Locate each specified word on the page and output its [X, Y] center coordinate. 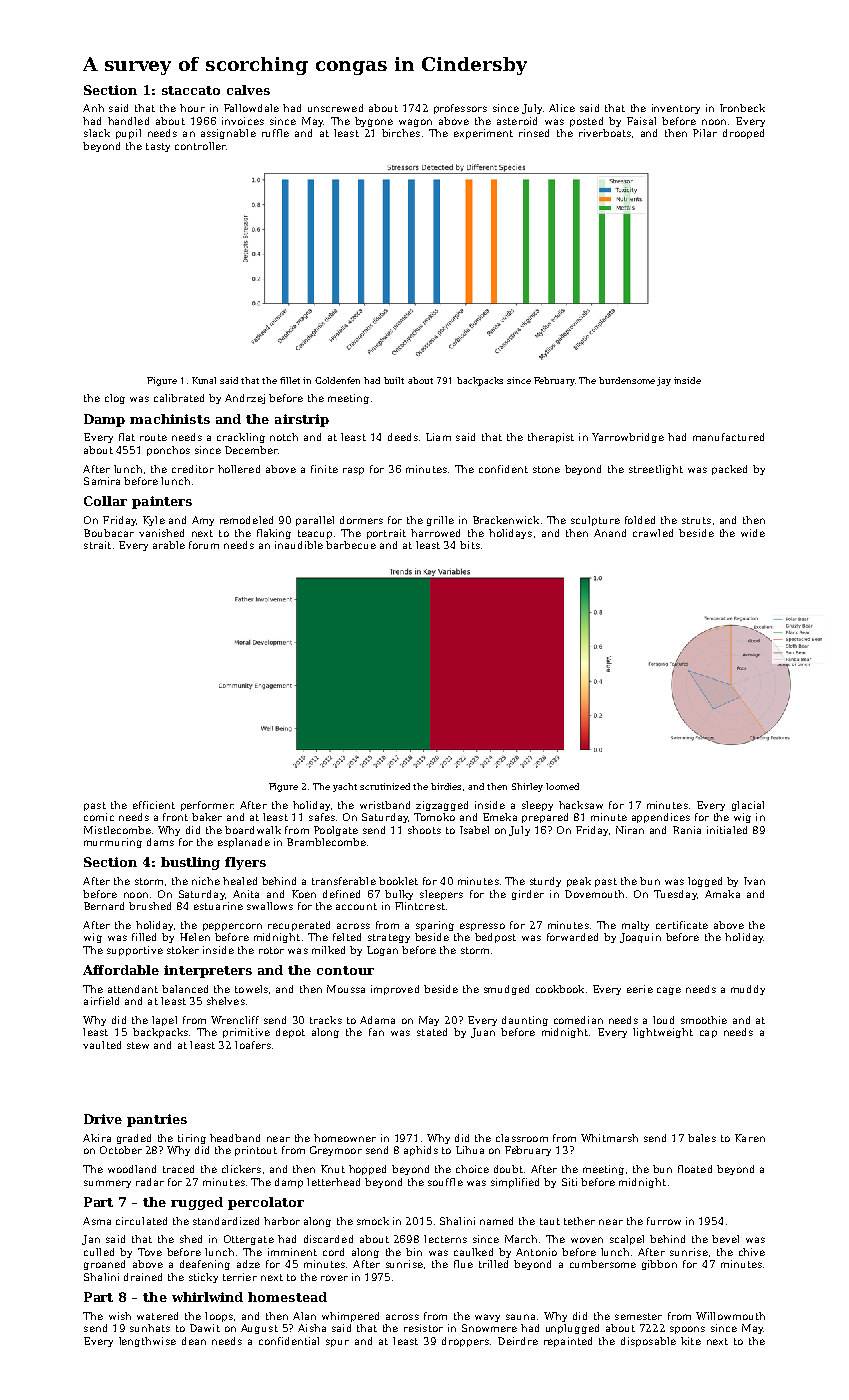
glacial [748, 806]
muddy [748, 990]
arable [169, 545]
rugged [197, 1203]
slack [97, 133]
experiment [483, 134]
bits [470, 545]
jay [664, 381]
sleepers [441, 895]
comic [99, 817]
